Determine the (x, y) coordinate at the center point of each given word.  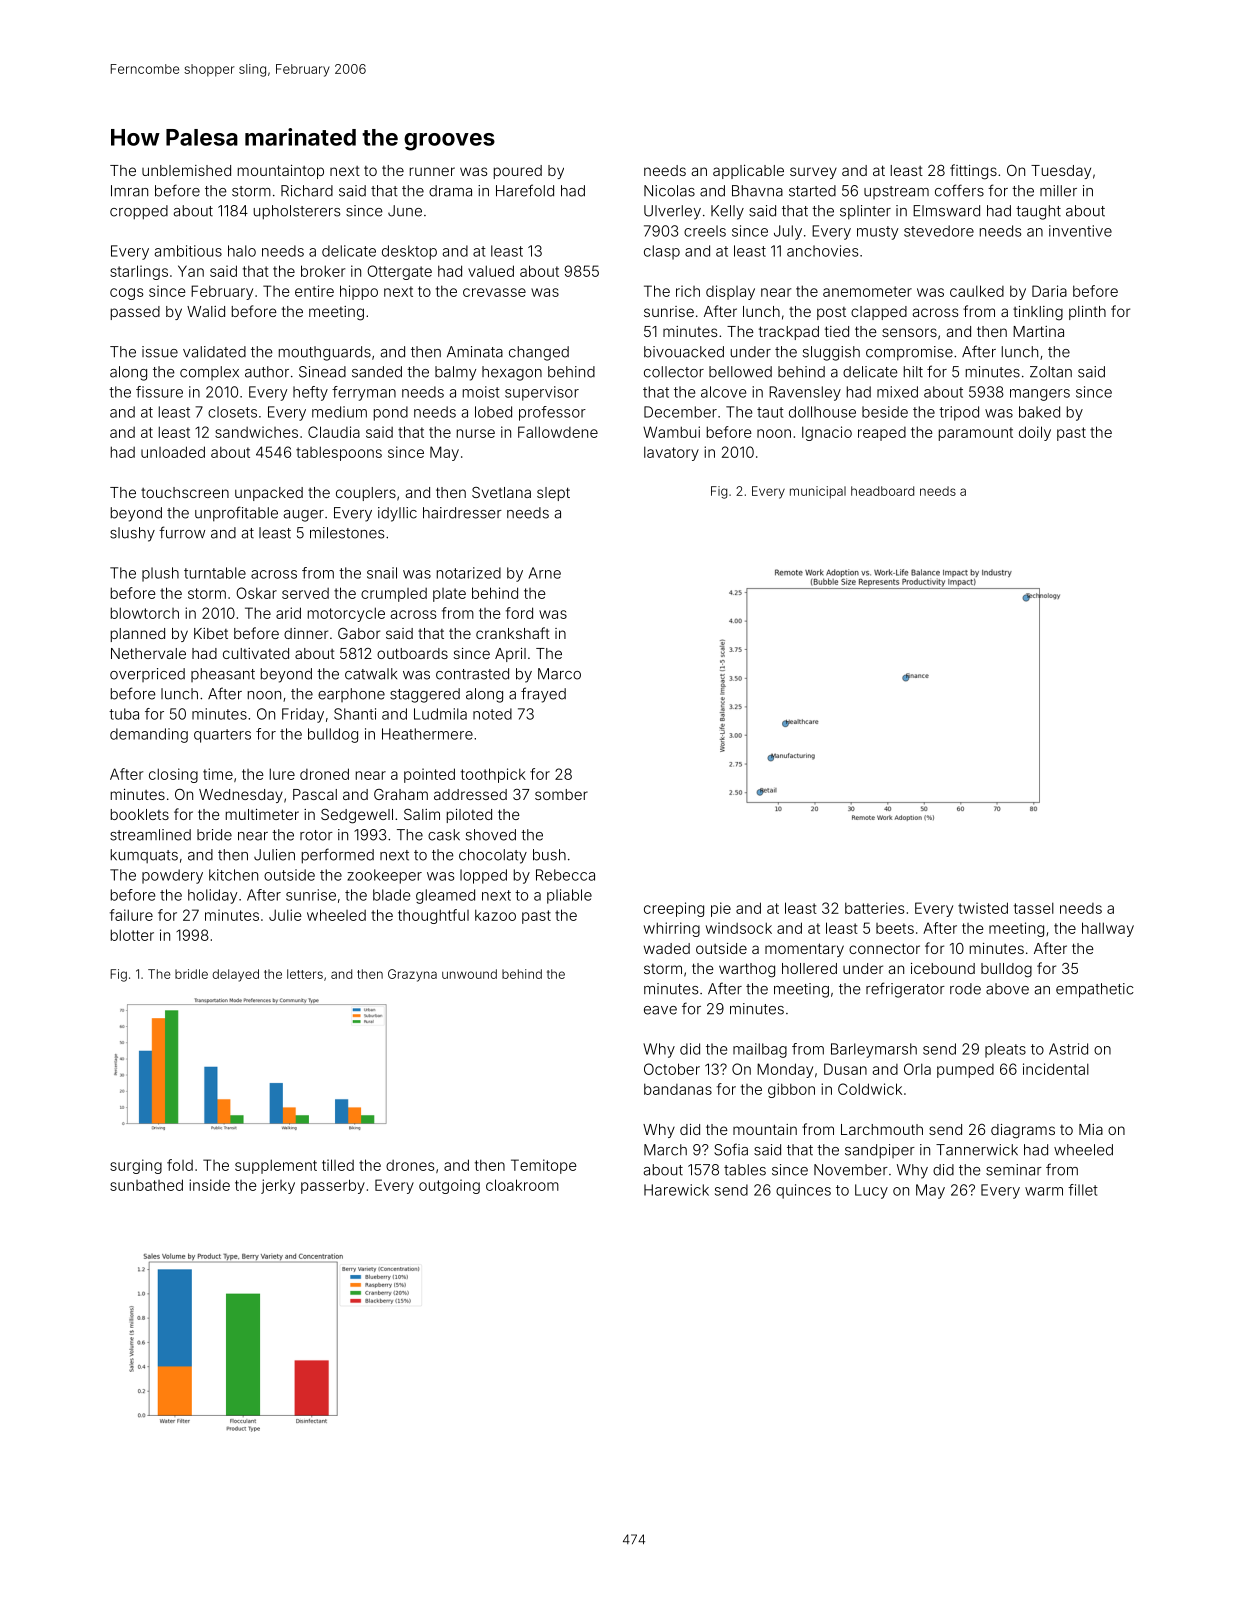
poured (518, 172)
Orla (917, 1069)
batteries (875, 908)
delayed (235, 975)
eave (660, 1010)
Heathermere (427, 734)
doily (1035, 433)
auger (304, 516)
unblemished (186, 170)
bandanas (678, 1089)
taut (770, 412)
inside (209, 1185)
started (812, 191)
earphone (351, 695)
